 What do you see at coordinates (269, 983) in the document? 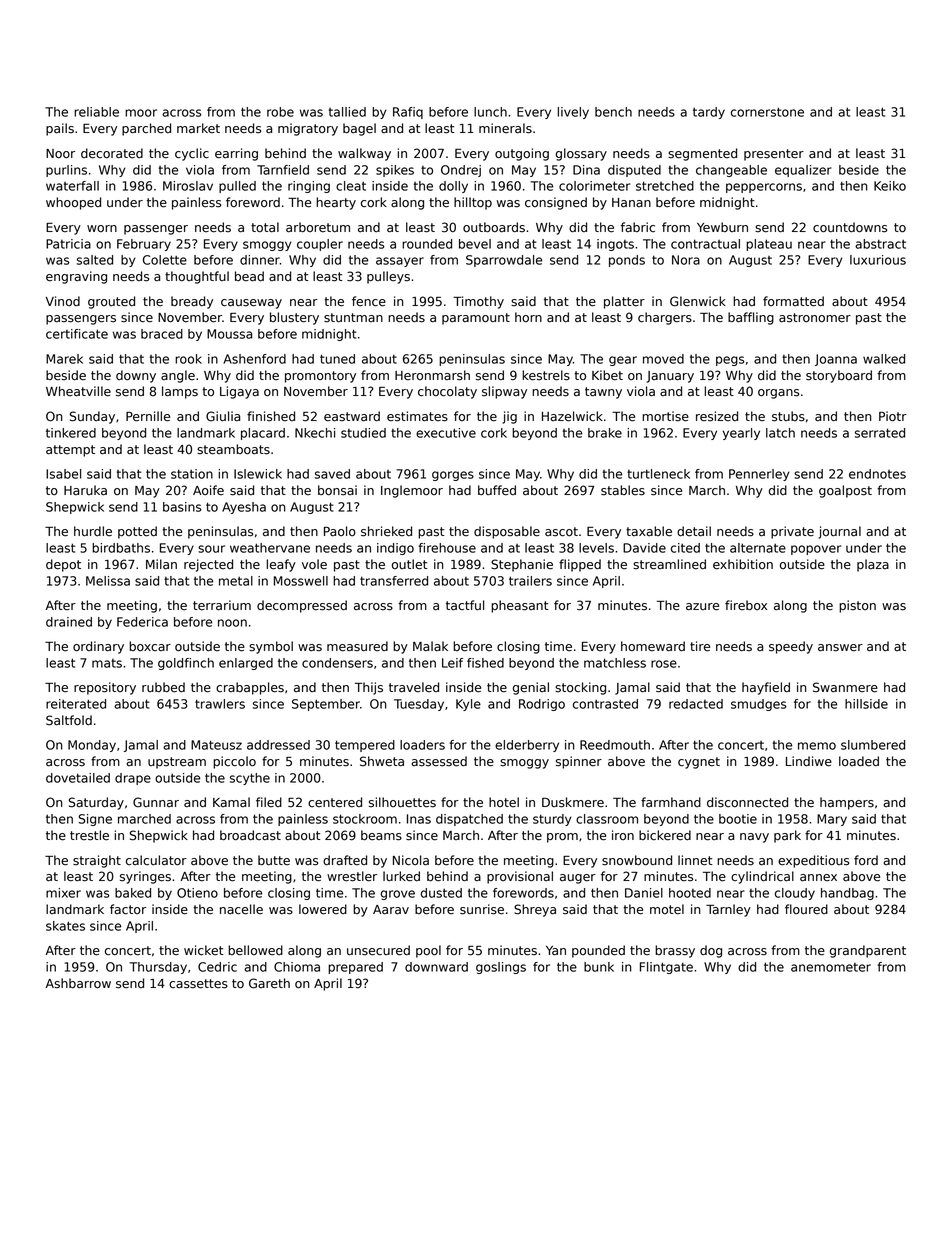
I see `Gareth` at bounding box center [269, 983].
